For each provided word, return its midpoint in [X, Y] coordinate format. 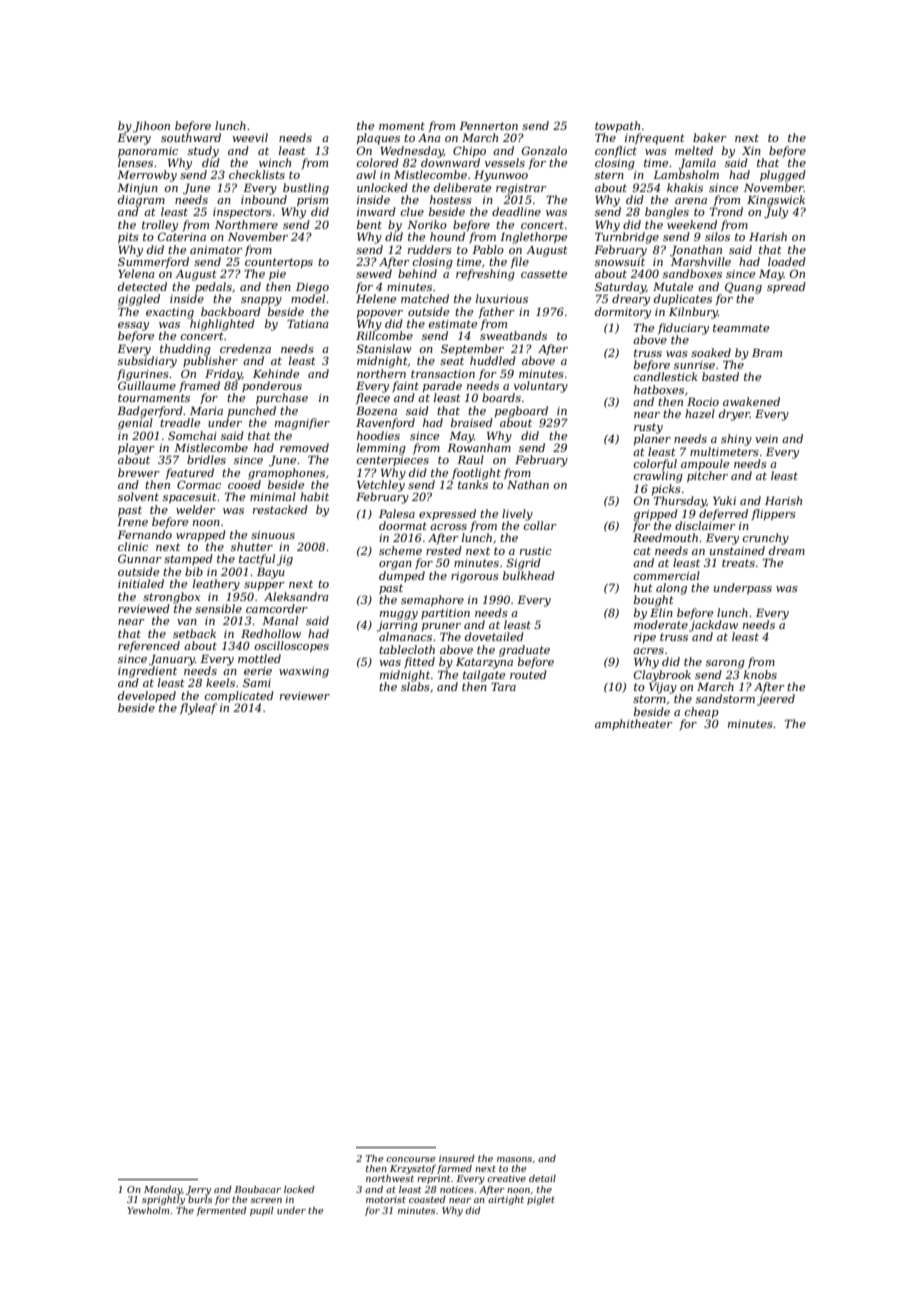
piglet [541, 1200]
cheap [702, 713]
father [497, 312]
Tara [503, 686]
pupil [262, 1211]
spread [786, 288]
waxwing [304, 672]
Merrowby [147, 176]
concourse [410, 1159]
